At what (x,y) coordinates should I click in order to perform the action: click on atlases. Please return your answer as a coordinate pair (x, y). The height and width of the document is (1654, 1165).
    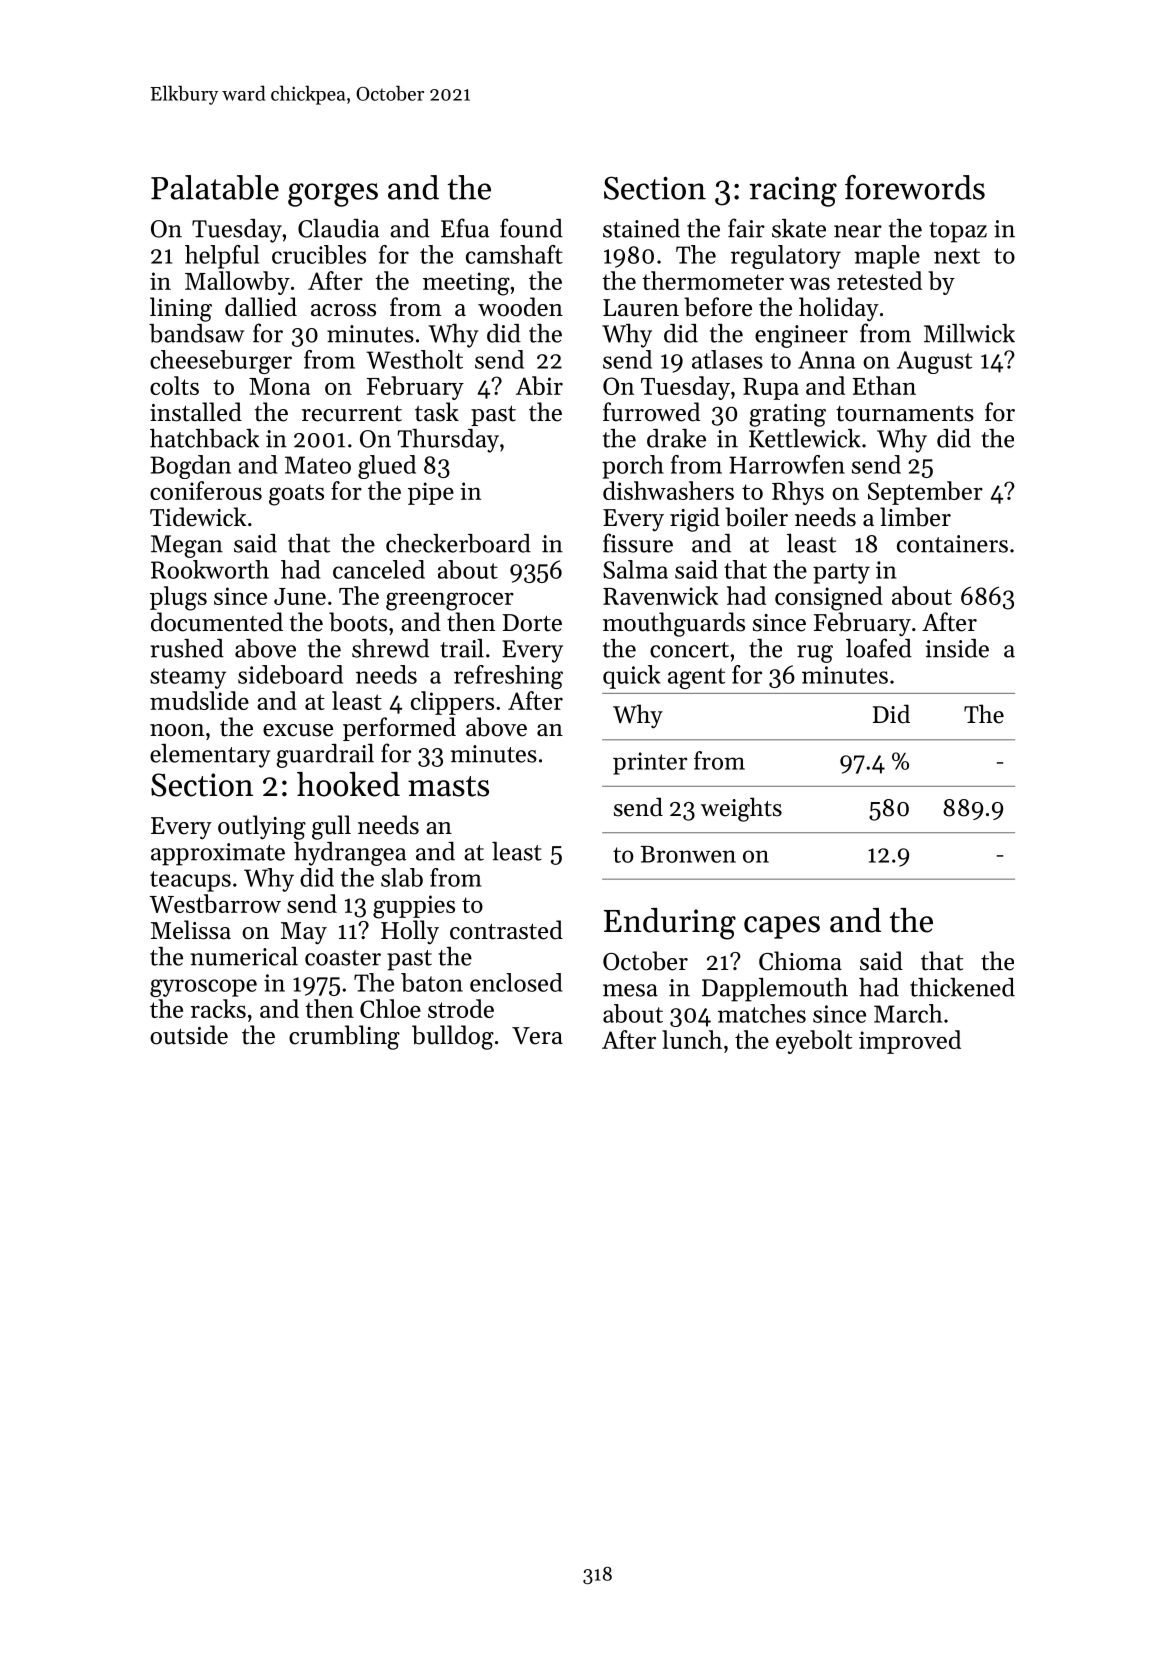
    Looking at the image, I should click on (727, 359).
